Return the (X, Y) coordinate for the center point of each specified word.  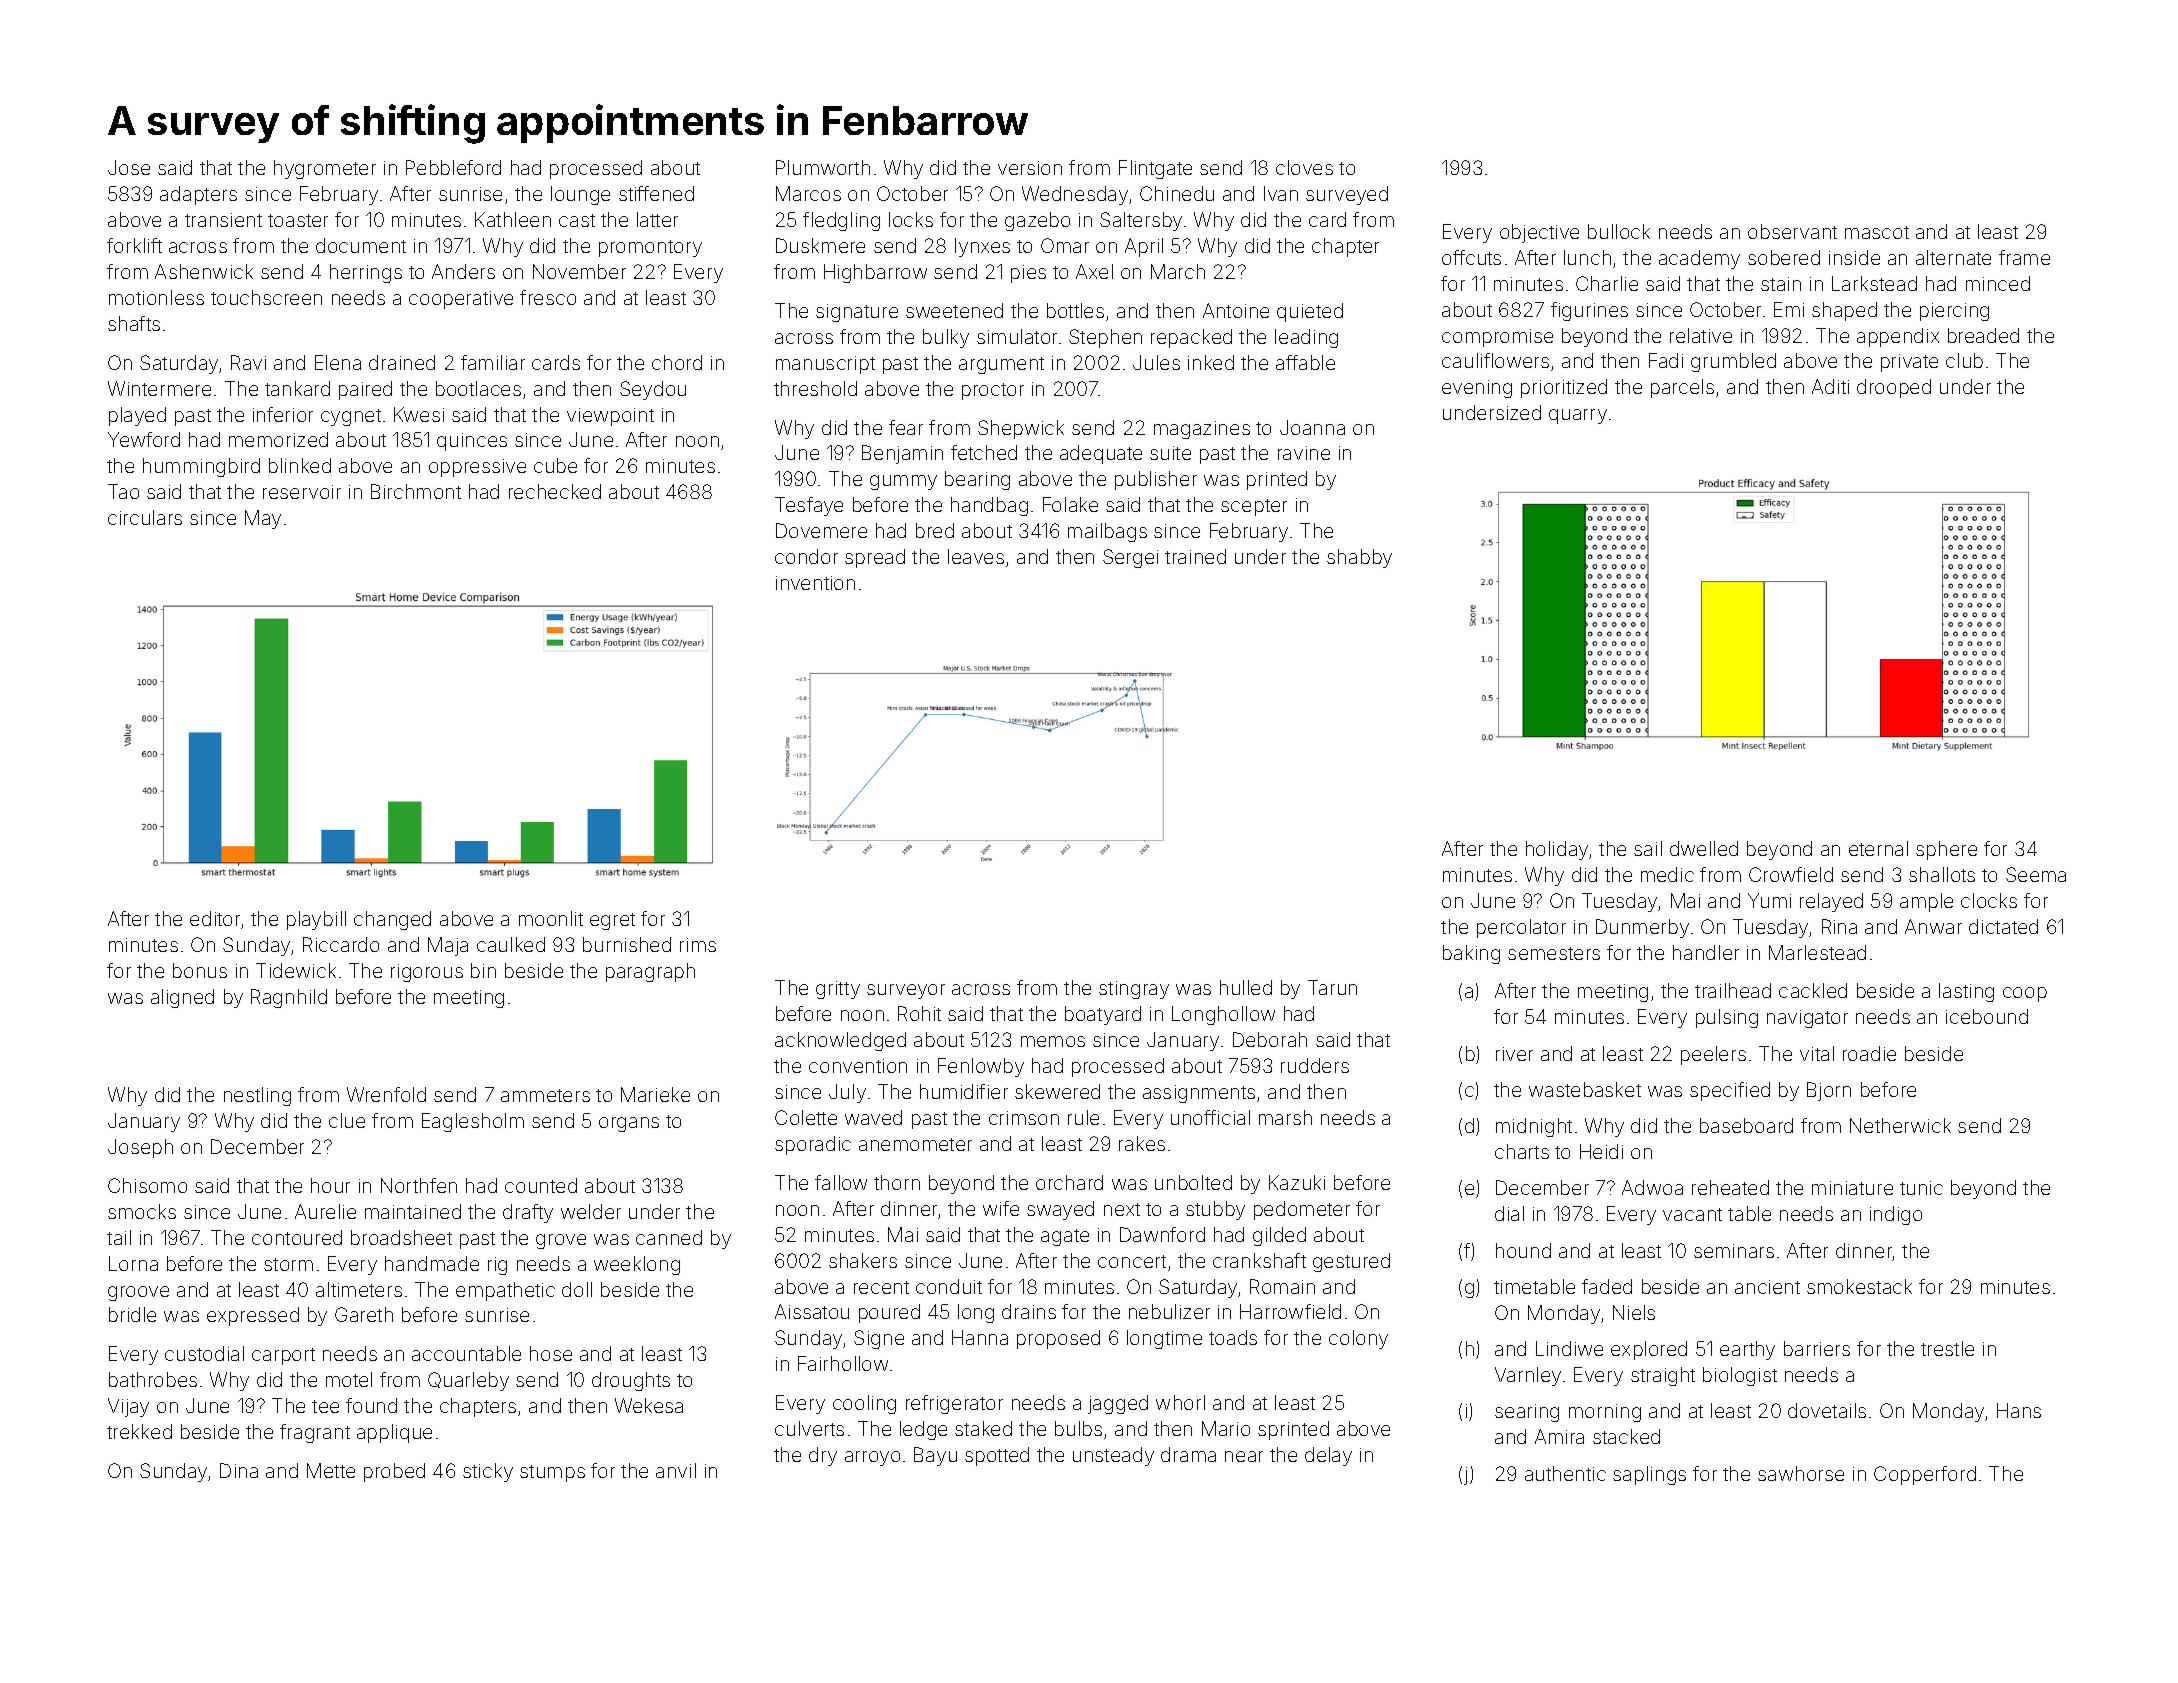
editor (215, 918)
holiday (1557, 850)
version (1030, 168)
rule (1083, 1117)
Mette (331, 1470)
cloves (1304, 167)
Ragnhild (289, 998)
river (1514, 1054)
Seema (2036, 874)
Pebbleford (453, 167)
